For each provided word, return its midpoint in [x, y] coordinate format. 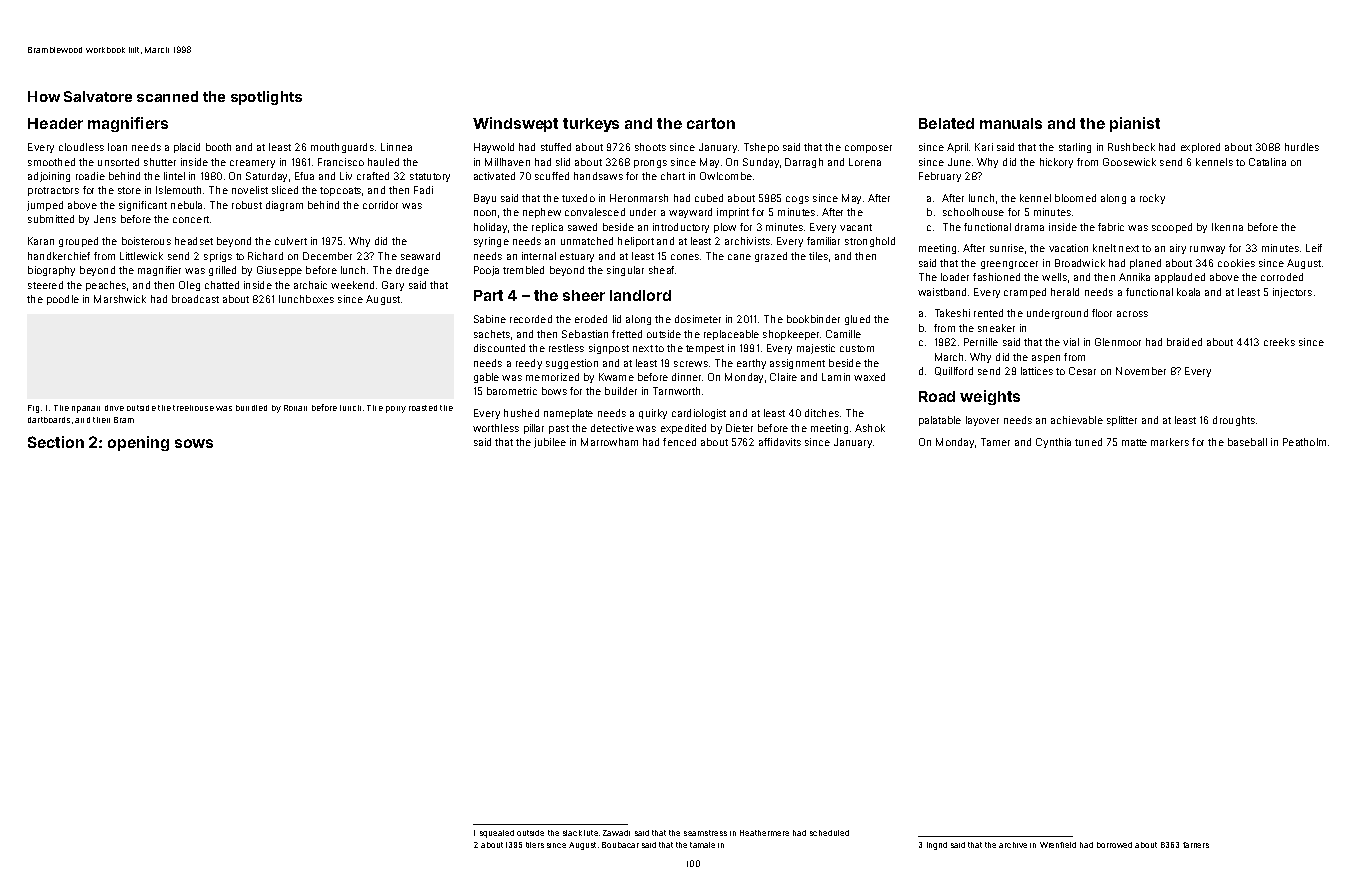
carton [711, 123]
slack [572, 833]
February [940, 177]
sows [194, 443]
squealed [497, 834]
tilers [535, 845]
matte [1134, 442]
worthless [496, 428]
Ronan [295, 408]
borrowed [1114, 845]
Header [55, 123]
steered [45, 285]
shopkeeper [791, 335]
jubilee [550, 443]
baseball [1247, 442]
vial [1071, 342]
